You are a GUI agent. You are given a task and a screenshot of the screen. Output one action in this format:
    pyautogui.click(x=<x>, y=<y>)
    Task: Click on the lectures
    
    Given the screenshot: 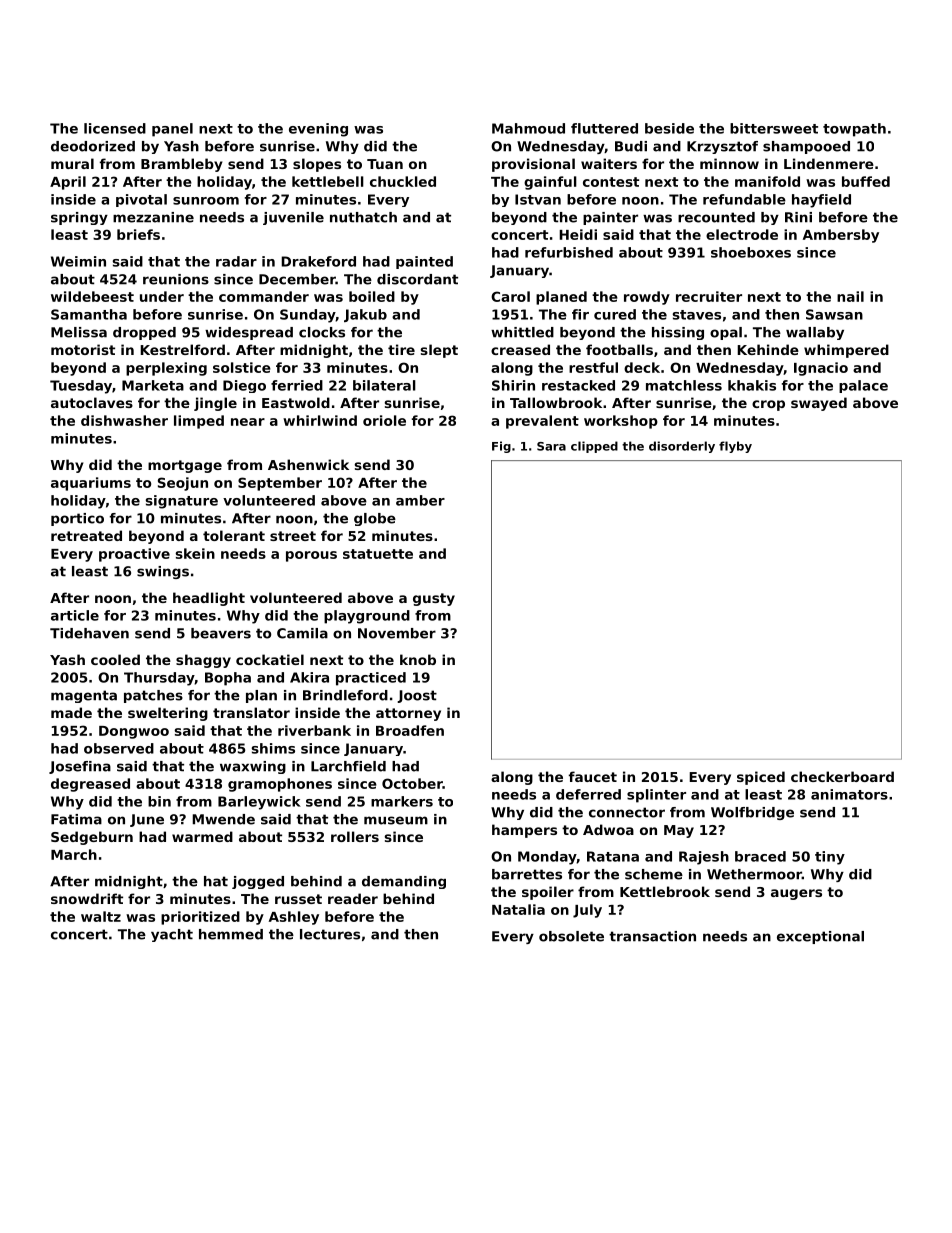 What is the action you would take?
    pyautogui.click(x=330, y=934)
